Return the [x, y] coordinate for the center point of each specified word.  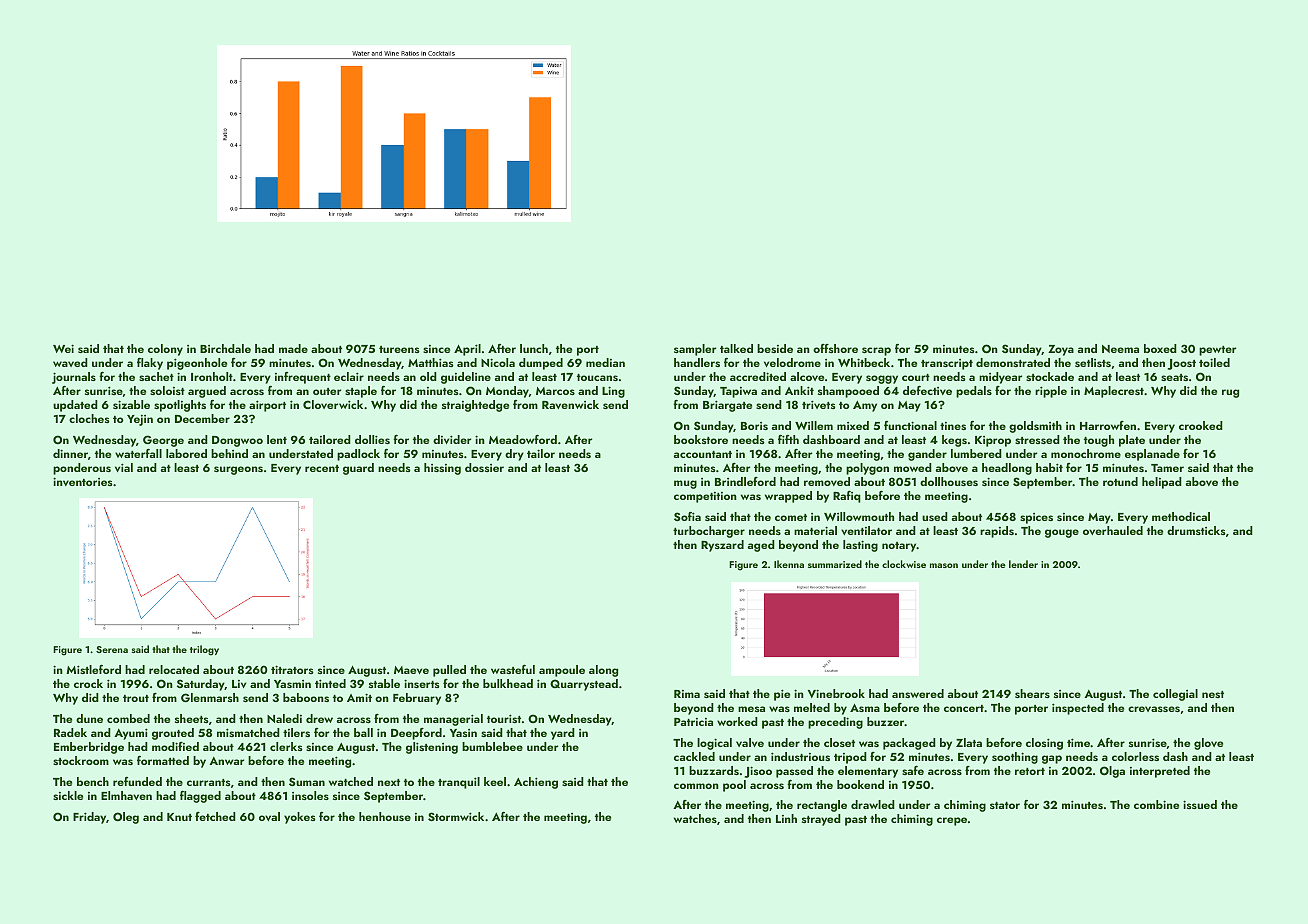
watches [695, 818]
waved [70, 362]
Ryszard [722, 546]
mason [944, 565]
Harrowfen [1108, 425]
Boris [754, 426]
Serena [112, 649]
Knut [179, 817]
